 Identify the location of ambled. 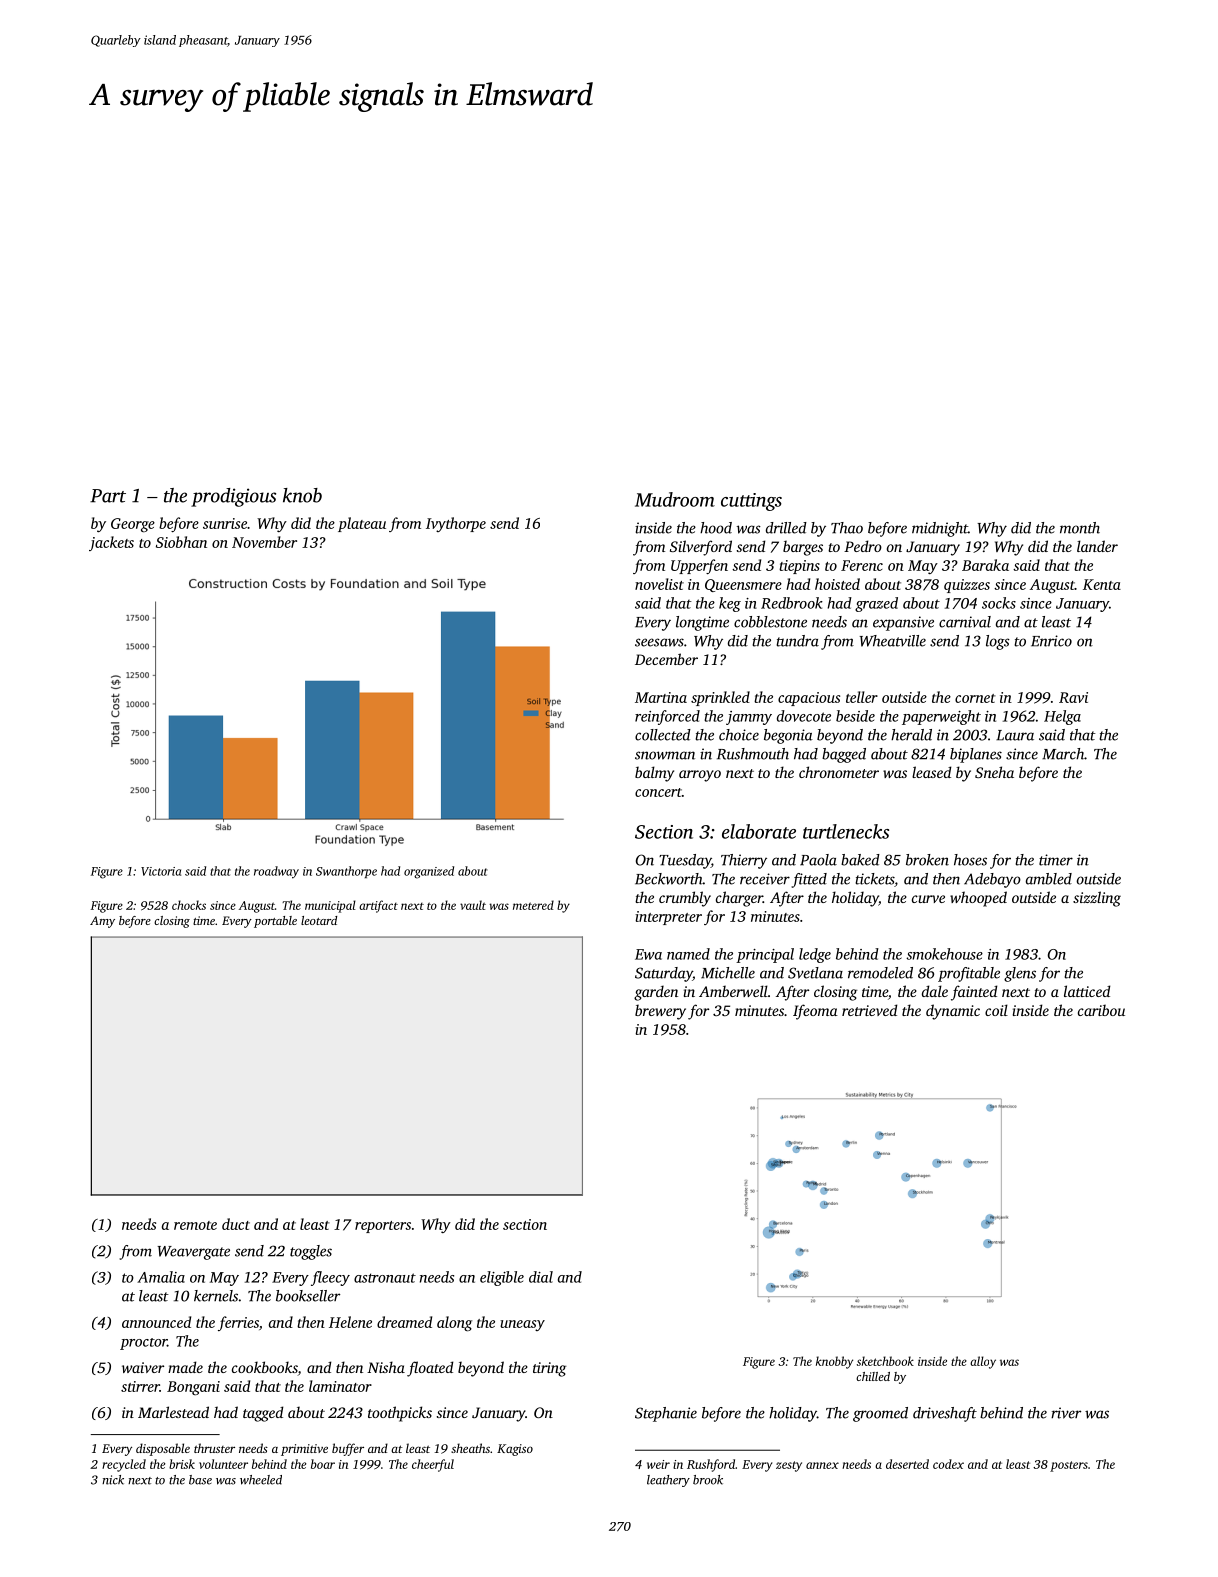
(1049, 879).
